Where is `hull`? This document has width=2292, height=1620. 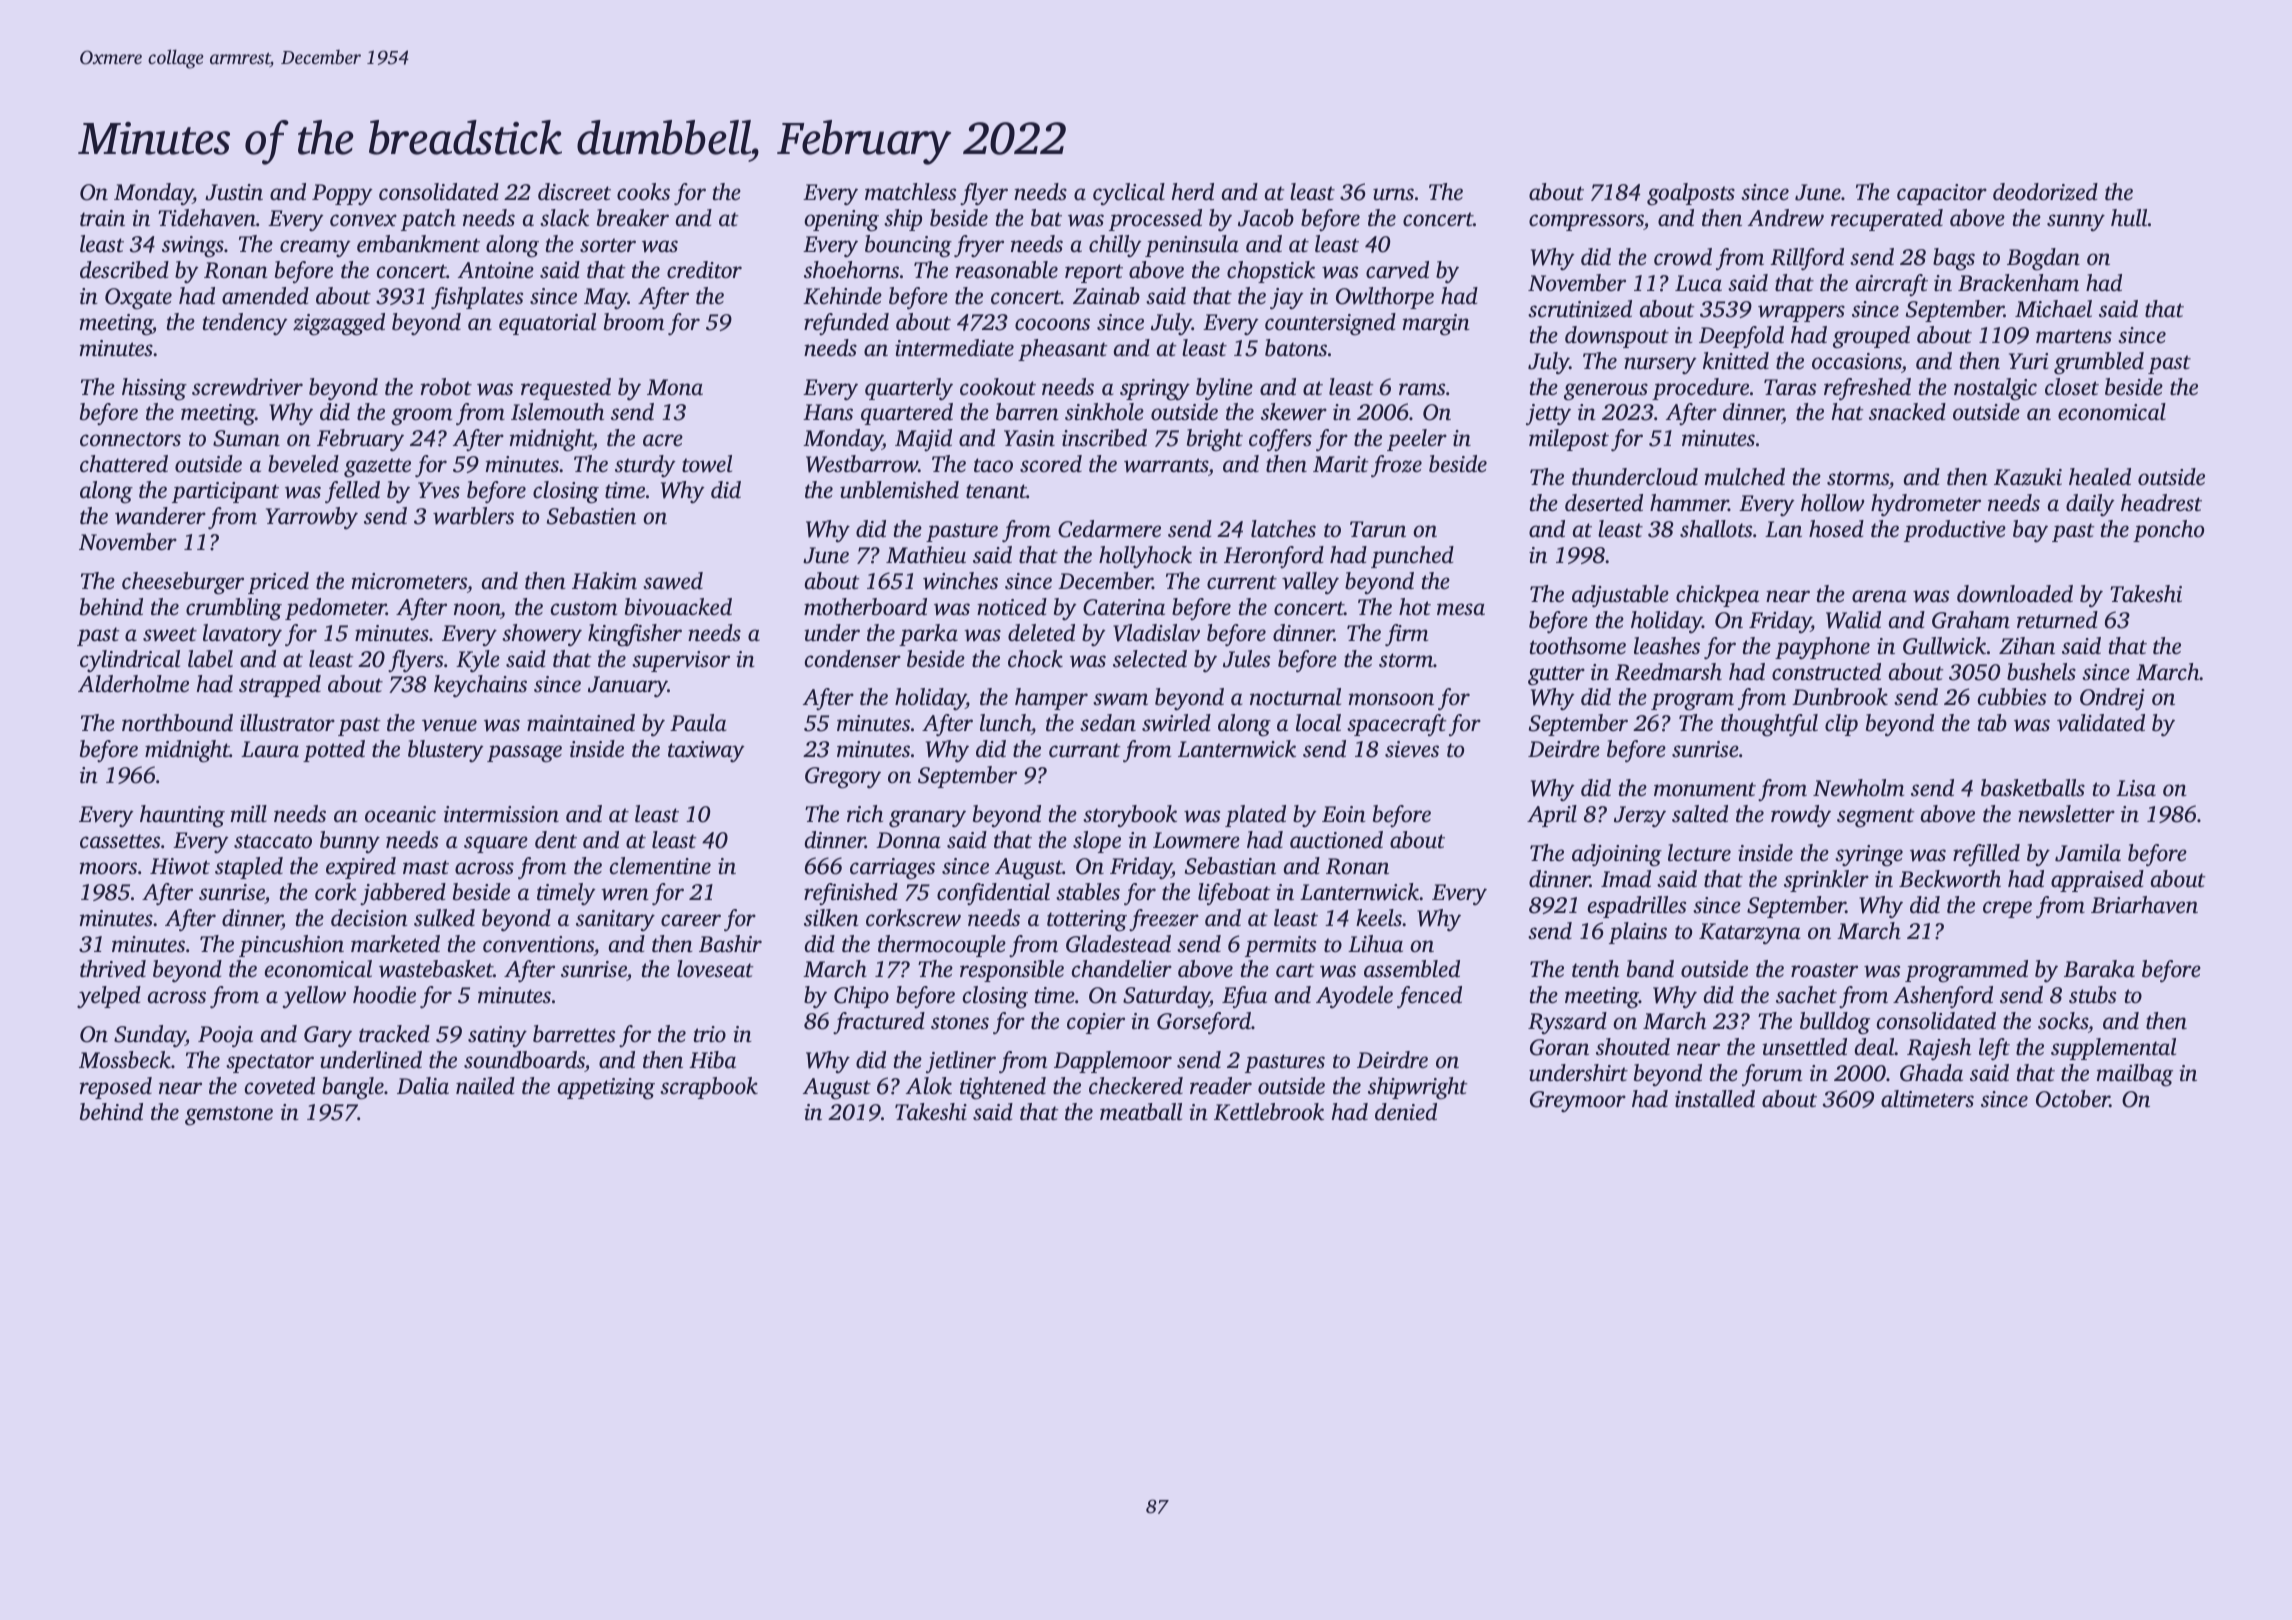 hull is located at coordinates (2129, 218).
